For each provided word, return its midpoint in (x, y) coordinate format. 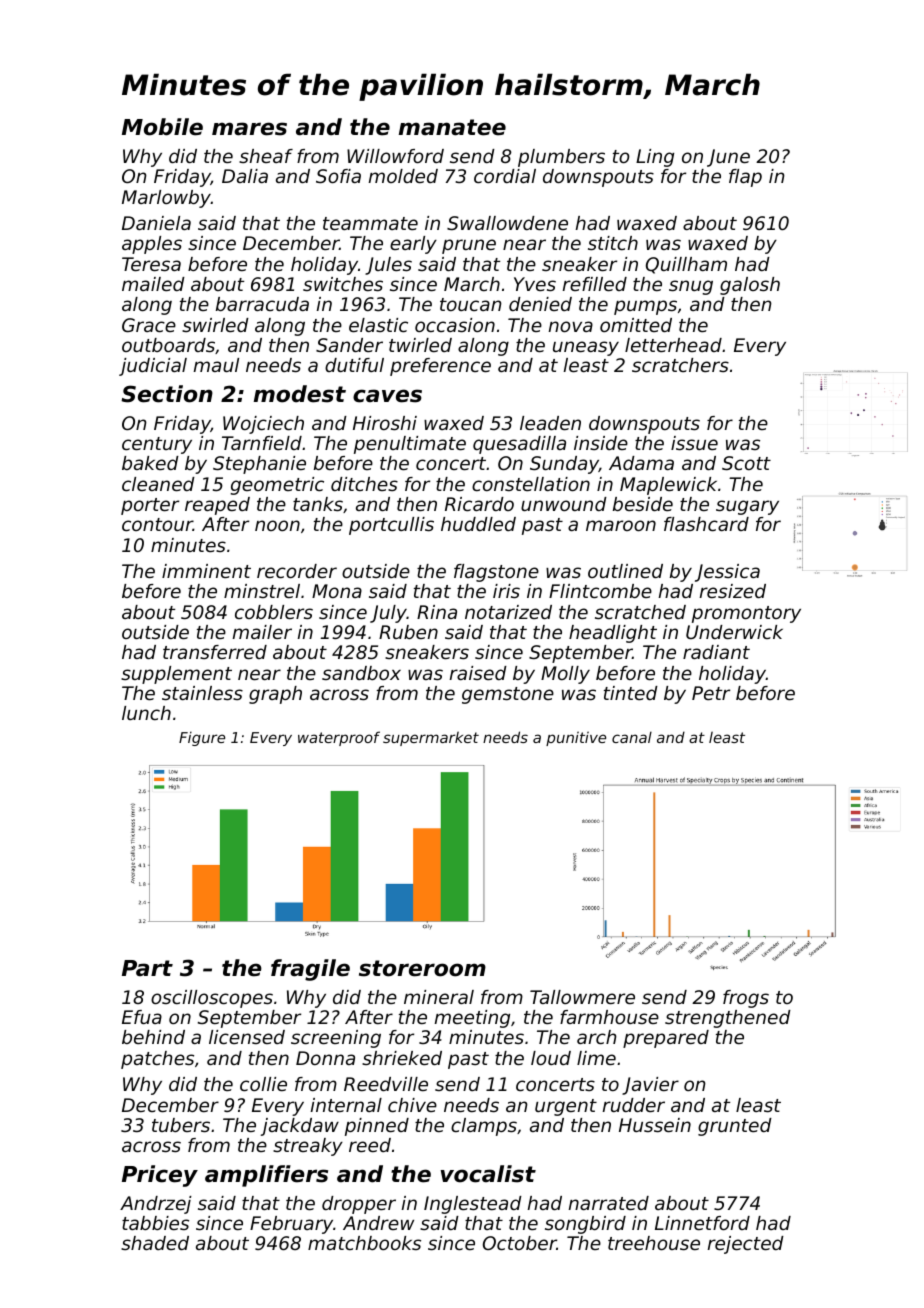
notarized (508, 612)
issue (694, 443)
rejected (746, 1245)
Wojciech (263, 425)
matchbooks (364, 1243)
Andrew (378, 1223)
